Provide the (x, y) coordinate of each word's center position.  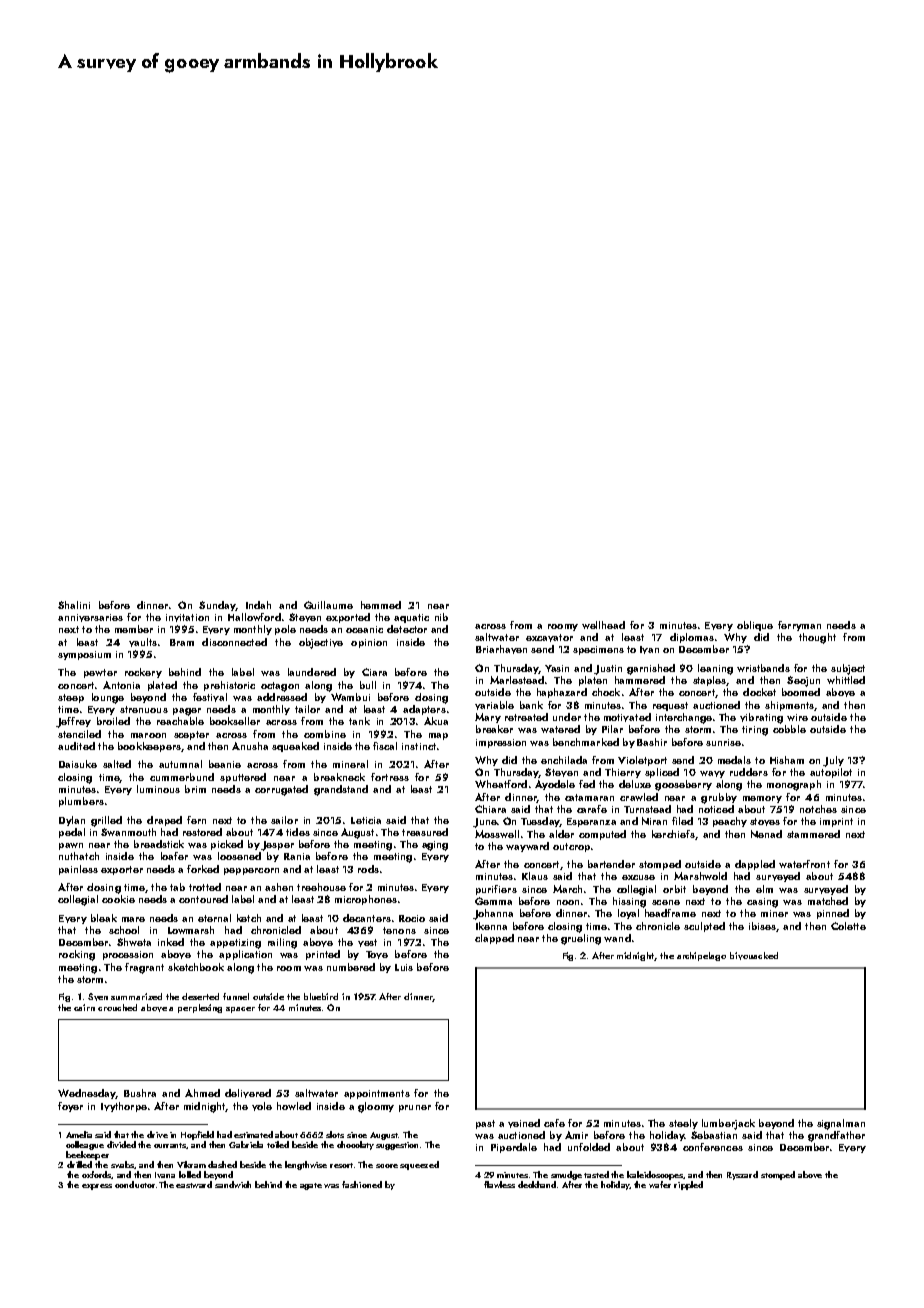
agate (311, 1186)
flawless (499, 1184)
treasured (425, 832)
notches (818, 809)
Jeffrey (73, 722)
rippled (688, 1185)
